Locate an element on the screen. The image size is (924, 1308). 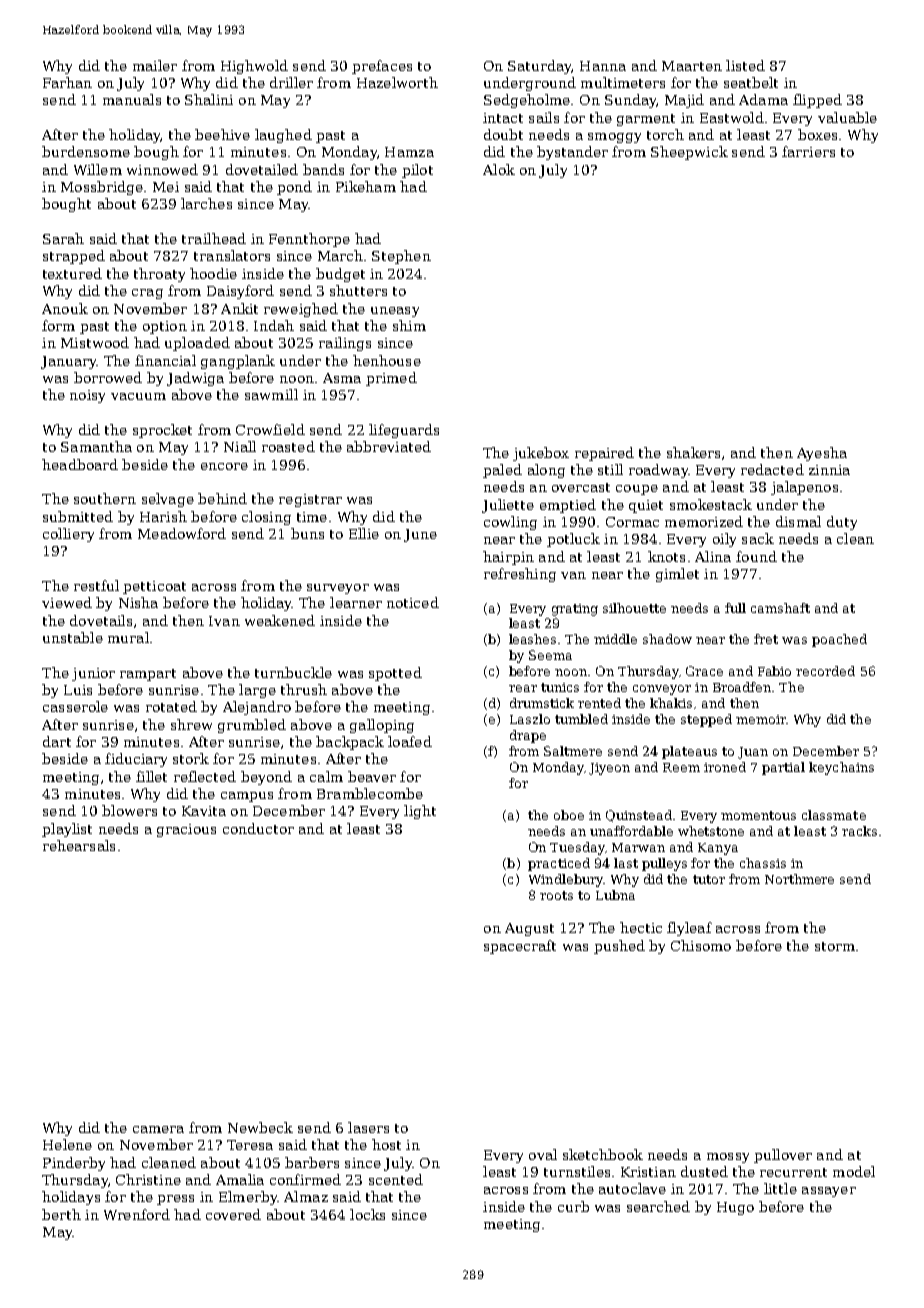
locks is located at coordinates (367, 1214).
